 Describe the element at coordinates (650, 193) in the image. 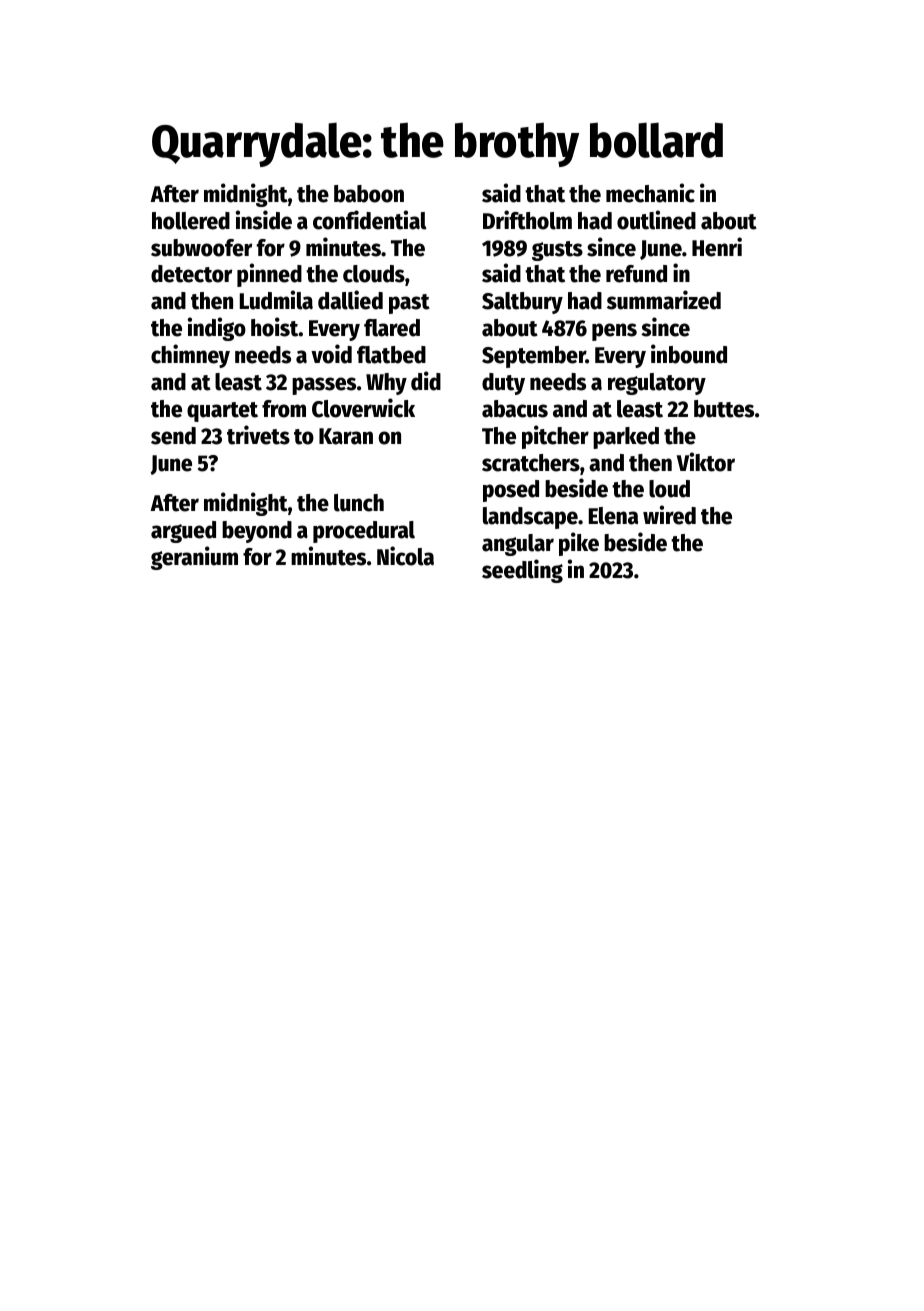

I see `mechanic` at that location.
